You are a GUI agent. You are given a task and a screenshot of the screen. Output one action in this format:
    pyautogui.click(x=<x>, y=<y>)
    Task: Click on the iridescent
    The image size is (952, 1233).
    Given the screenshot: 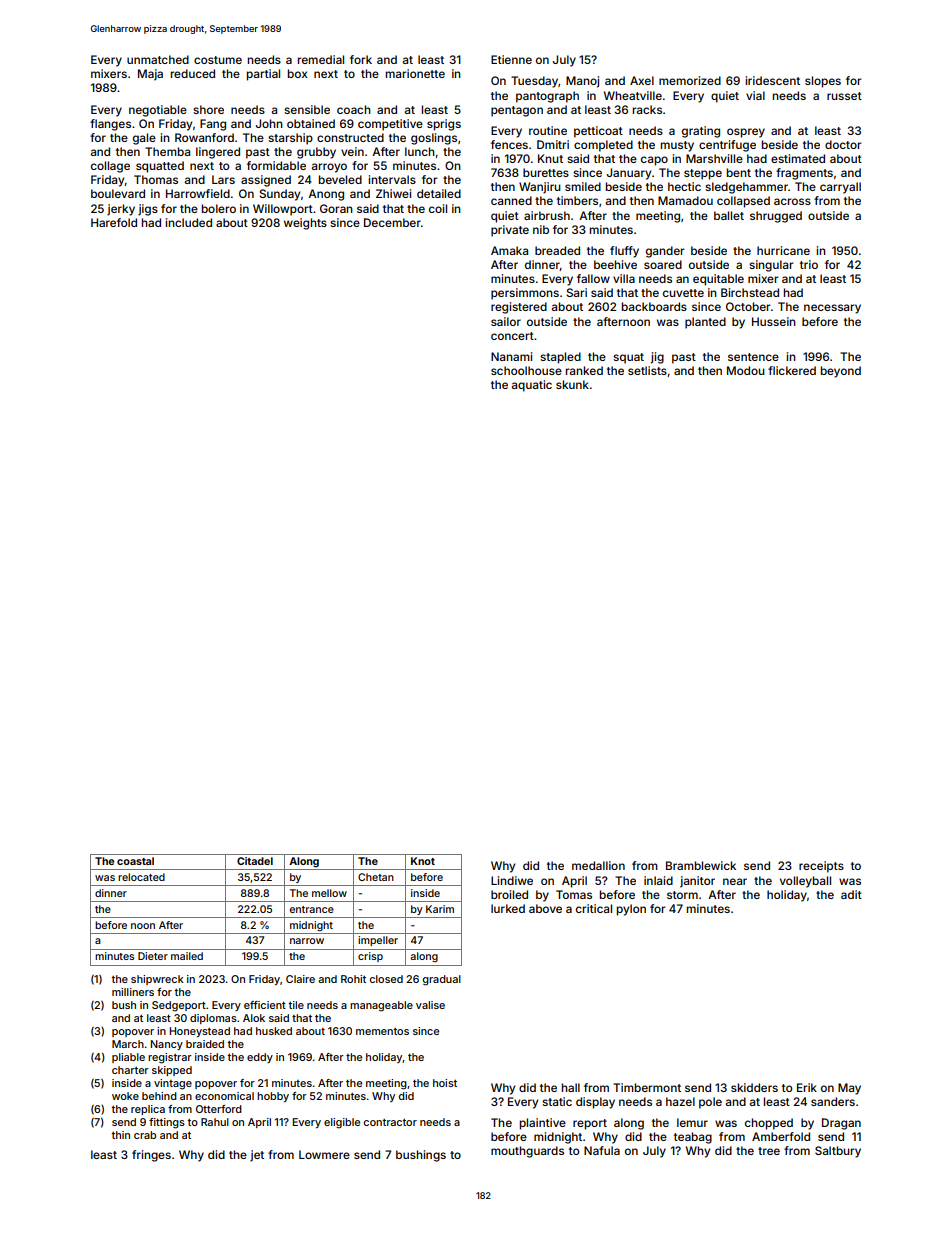 What is the action you would take?
    pyautogui.click(x=773, y=80)
